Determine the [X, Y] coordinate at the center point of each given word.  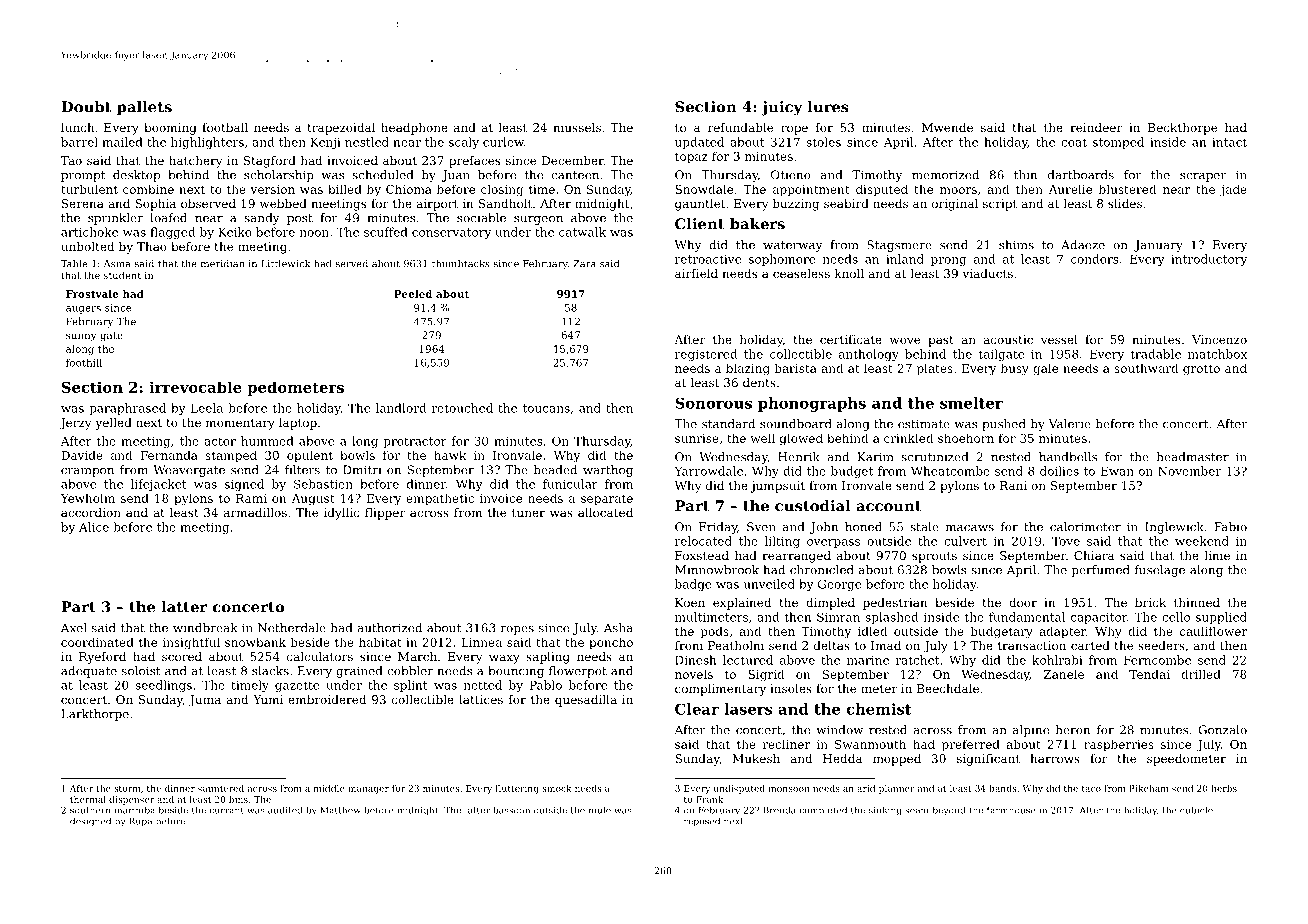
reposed [702, 821]
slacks [270, 671]
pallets [144, 108]
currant [227, 810]
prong [948, 261]
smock [557, 788]
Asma [117, 264]
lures [828, 107]
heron [1073, 730]
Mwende [947, 127]
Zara [584, 264]
